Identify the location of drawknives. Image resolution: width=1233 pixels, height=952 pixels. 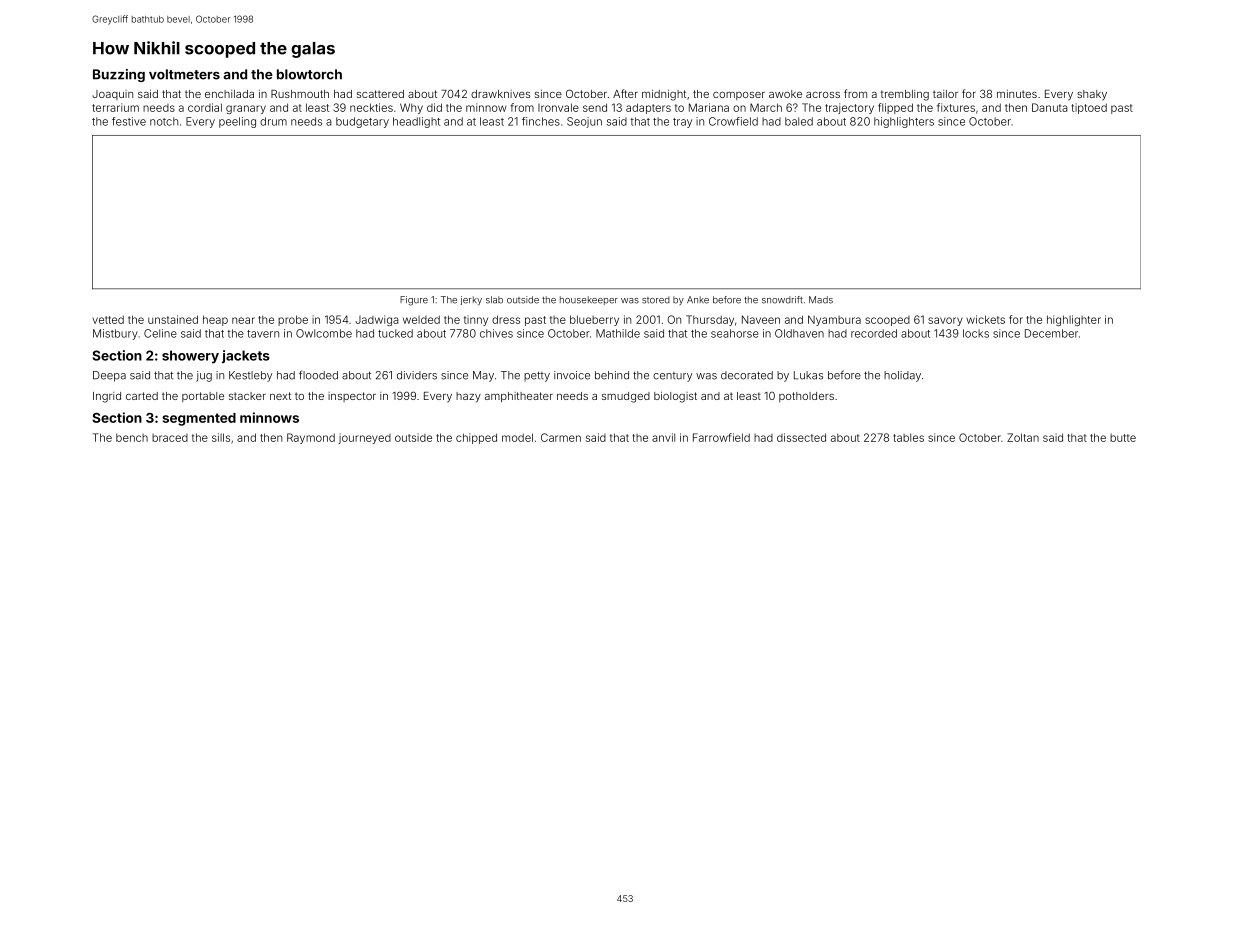
(500, 94).
